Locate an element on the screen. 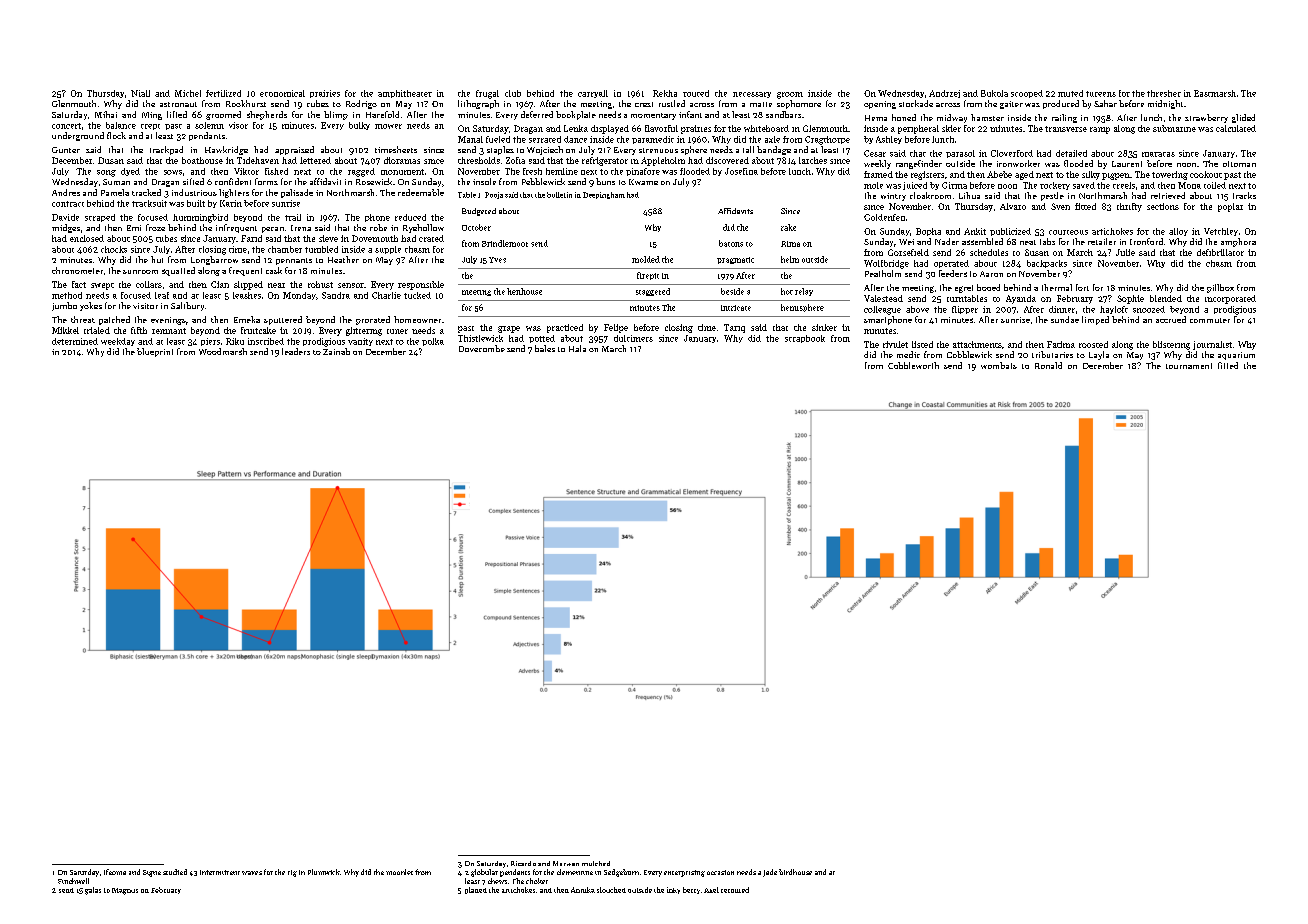  Ronald is located at coordinates (1048, 365).
